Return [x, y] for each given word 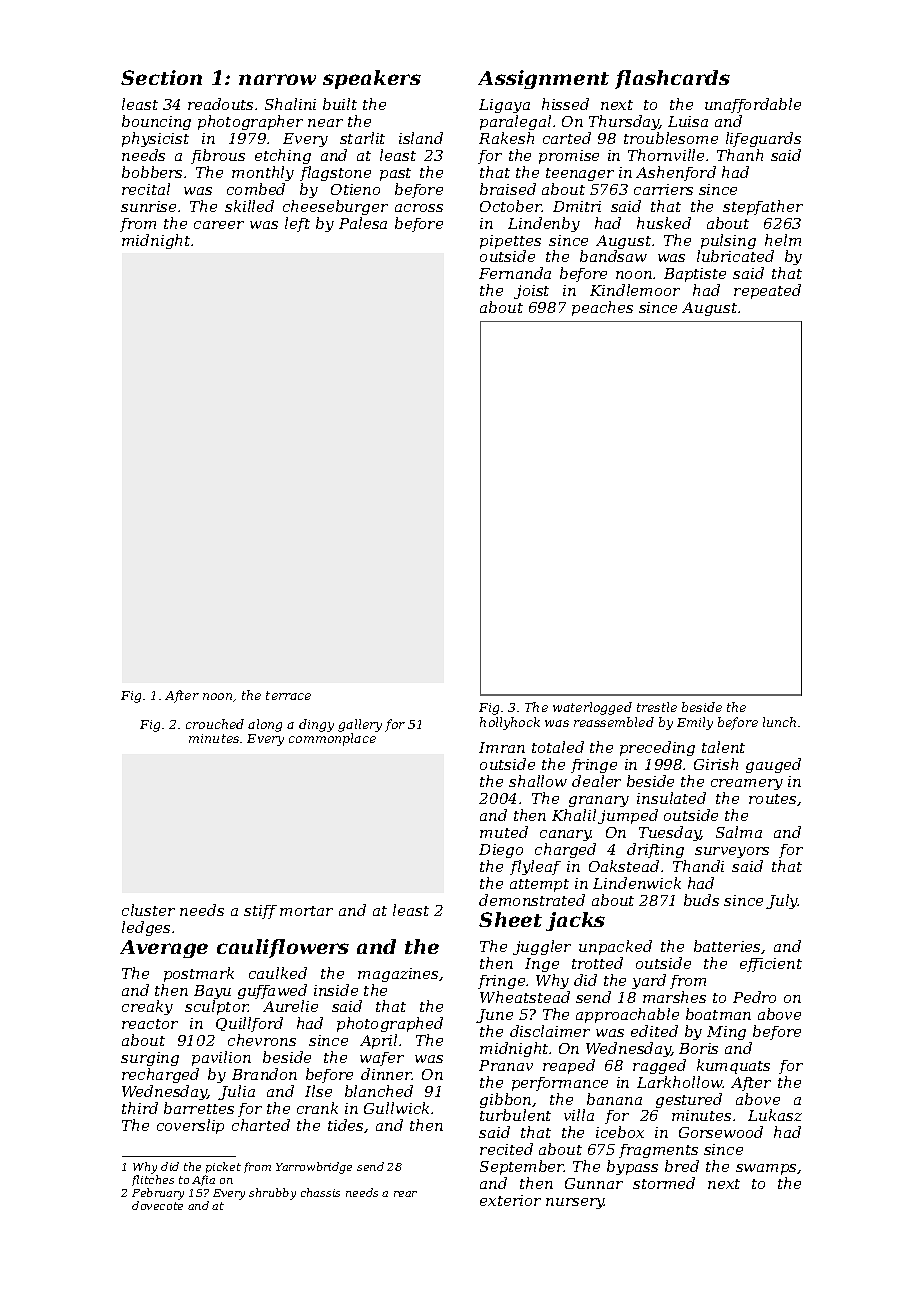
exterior [510, 1200]
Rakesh [506, 138]
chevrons [262, 1040]
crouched [215, 724]
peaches [602, 308]
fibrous [218, 156]
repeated [767, 291]
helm [783, 240]
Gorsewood [721, 1132]
